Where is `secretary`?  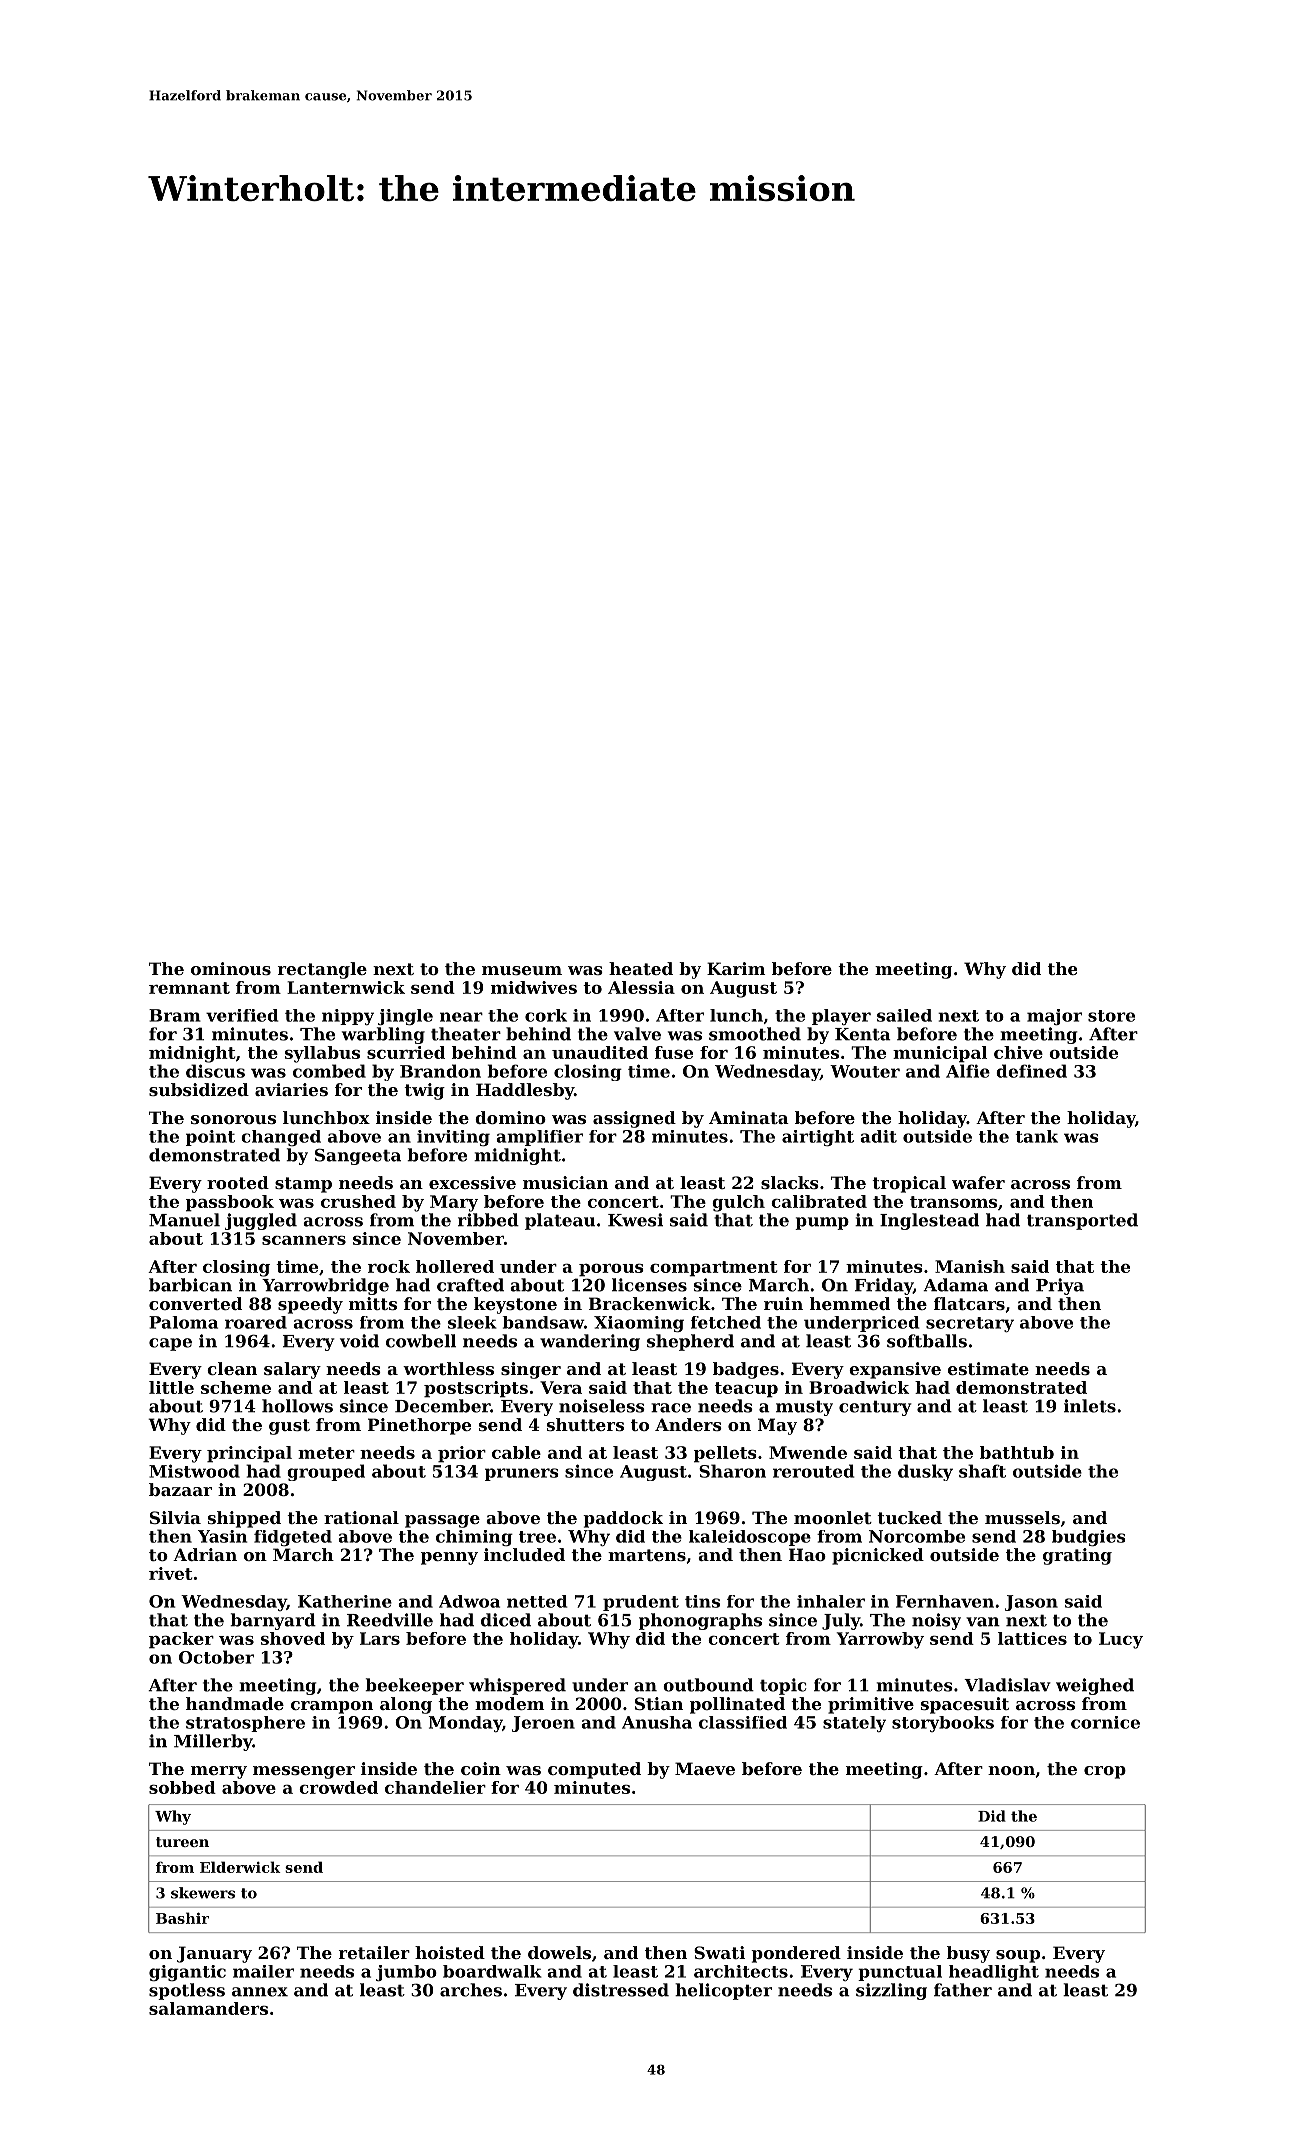 secretary is located at coordinates (970, 1324).
